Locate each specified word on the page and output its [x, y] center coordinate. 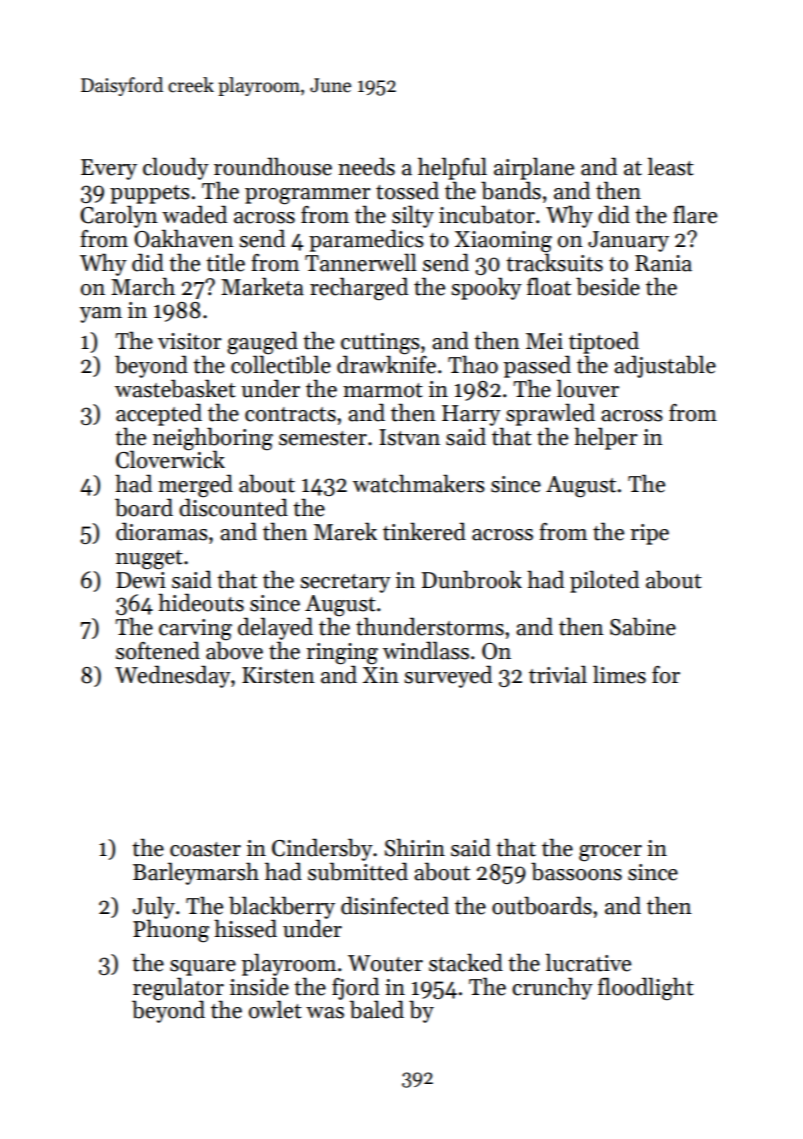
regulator [178, 989]
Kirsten [278, 675]
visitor [190, 341]
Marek [345, 531]
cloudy [176, 168]
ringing [342, 654]
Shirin [415, 847]
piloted [604, 581]
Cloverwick [170, 460]
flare [695, 214]
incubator [487, 214]
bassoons [576, 871]
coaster [205, 849]
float [549, 286]
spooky [486, 288]
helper [606, 438]
